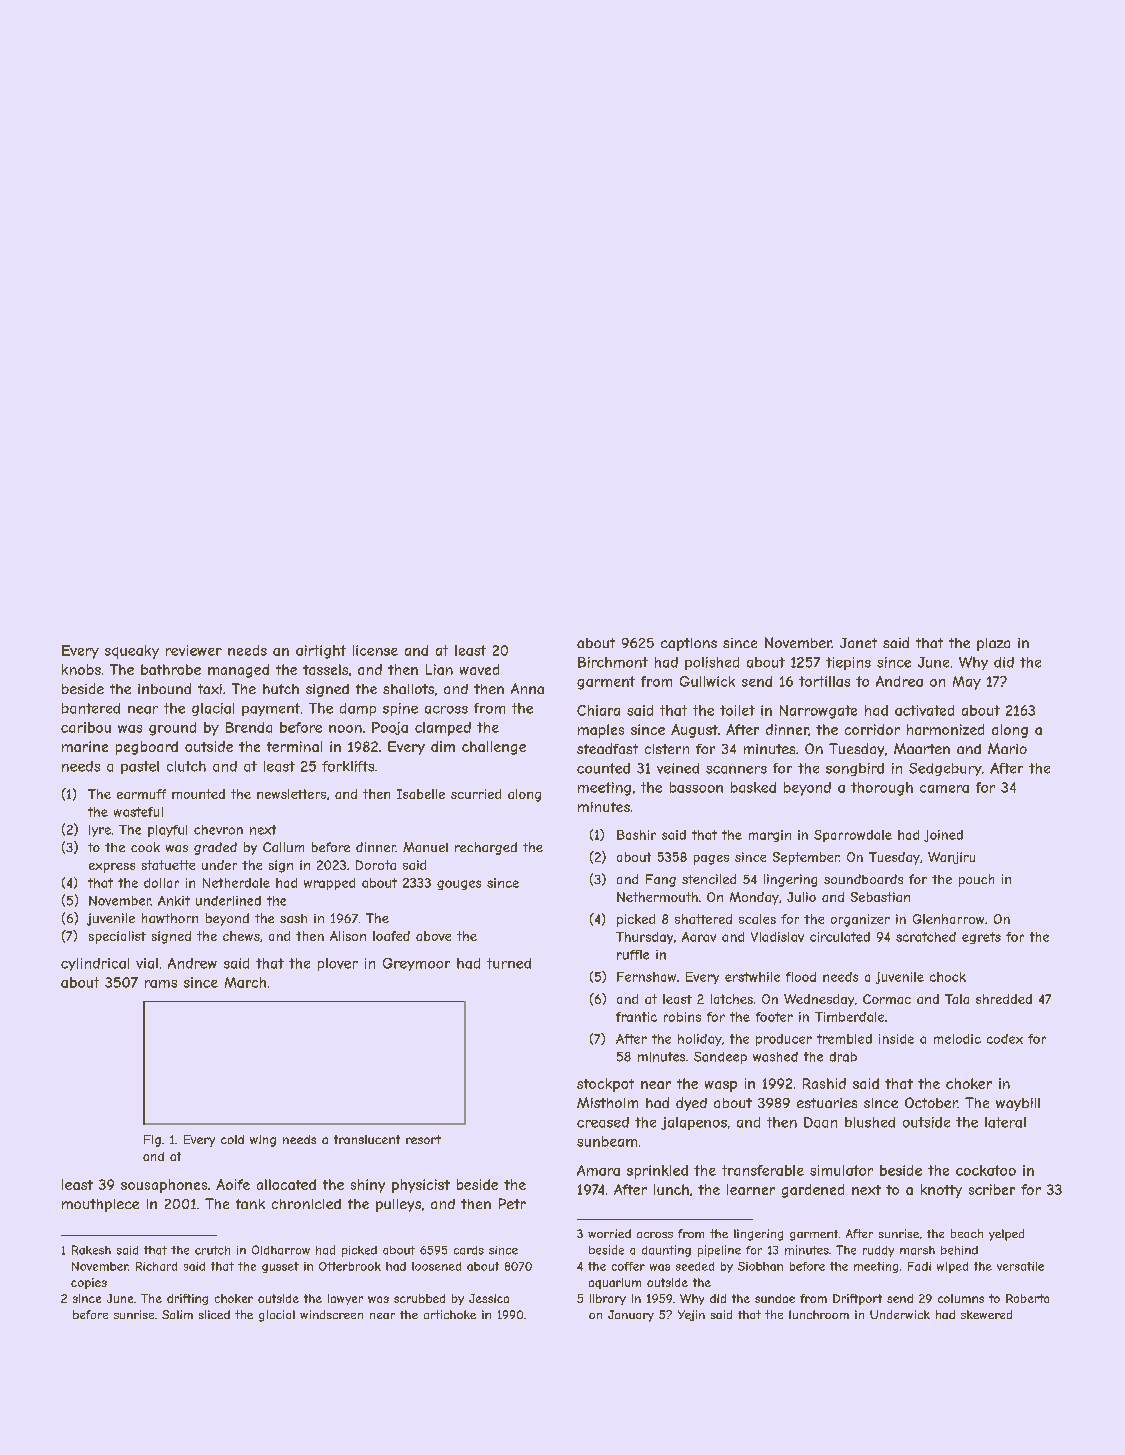 The image size is (1125, 1455). Describe the element at coordinates (993, 644) in the page. I see `plaza` at that location.
